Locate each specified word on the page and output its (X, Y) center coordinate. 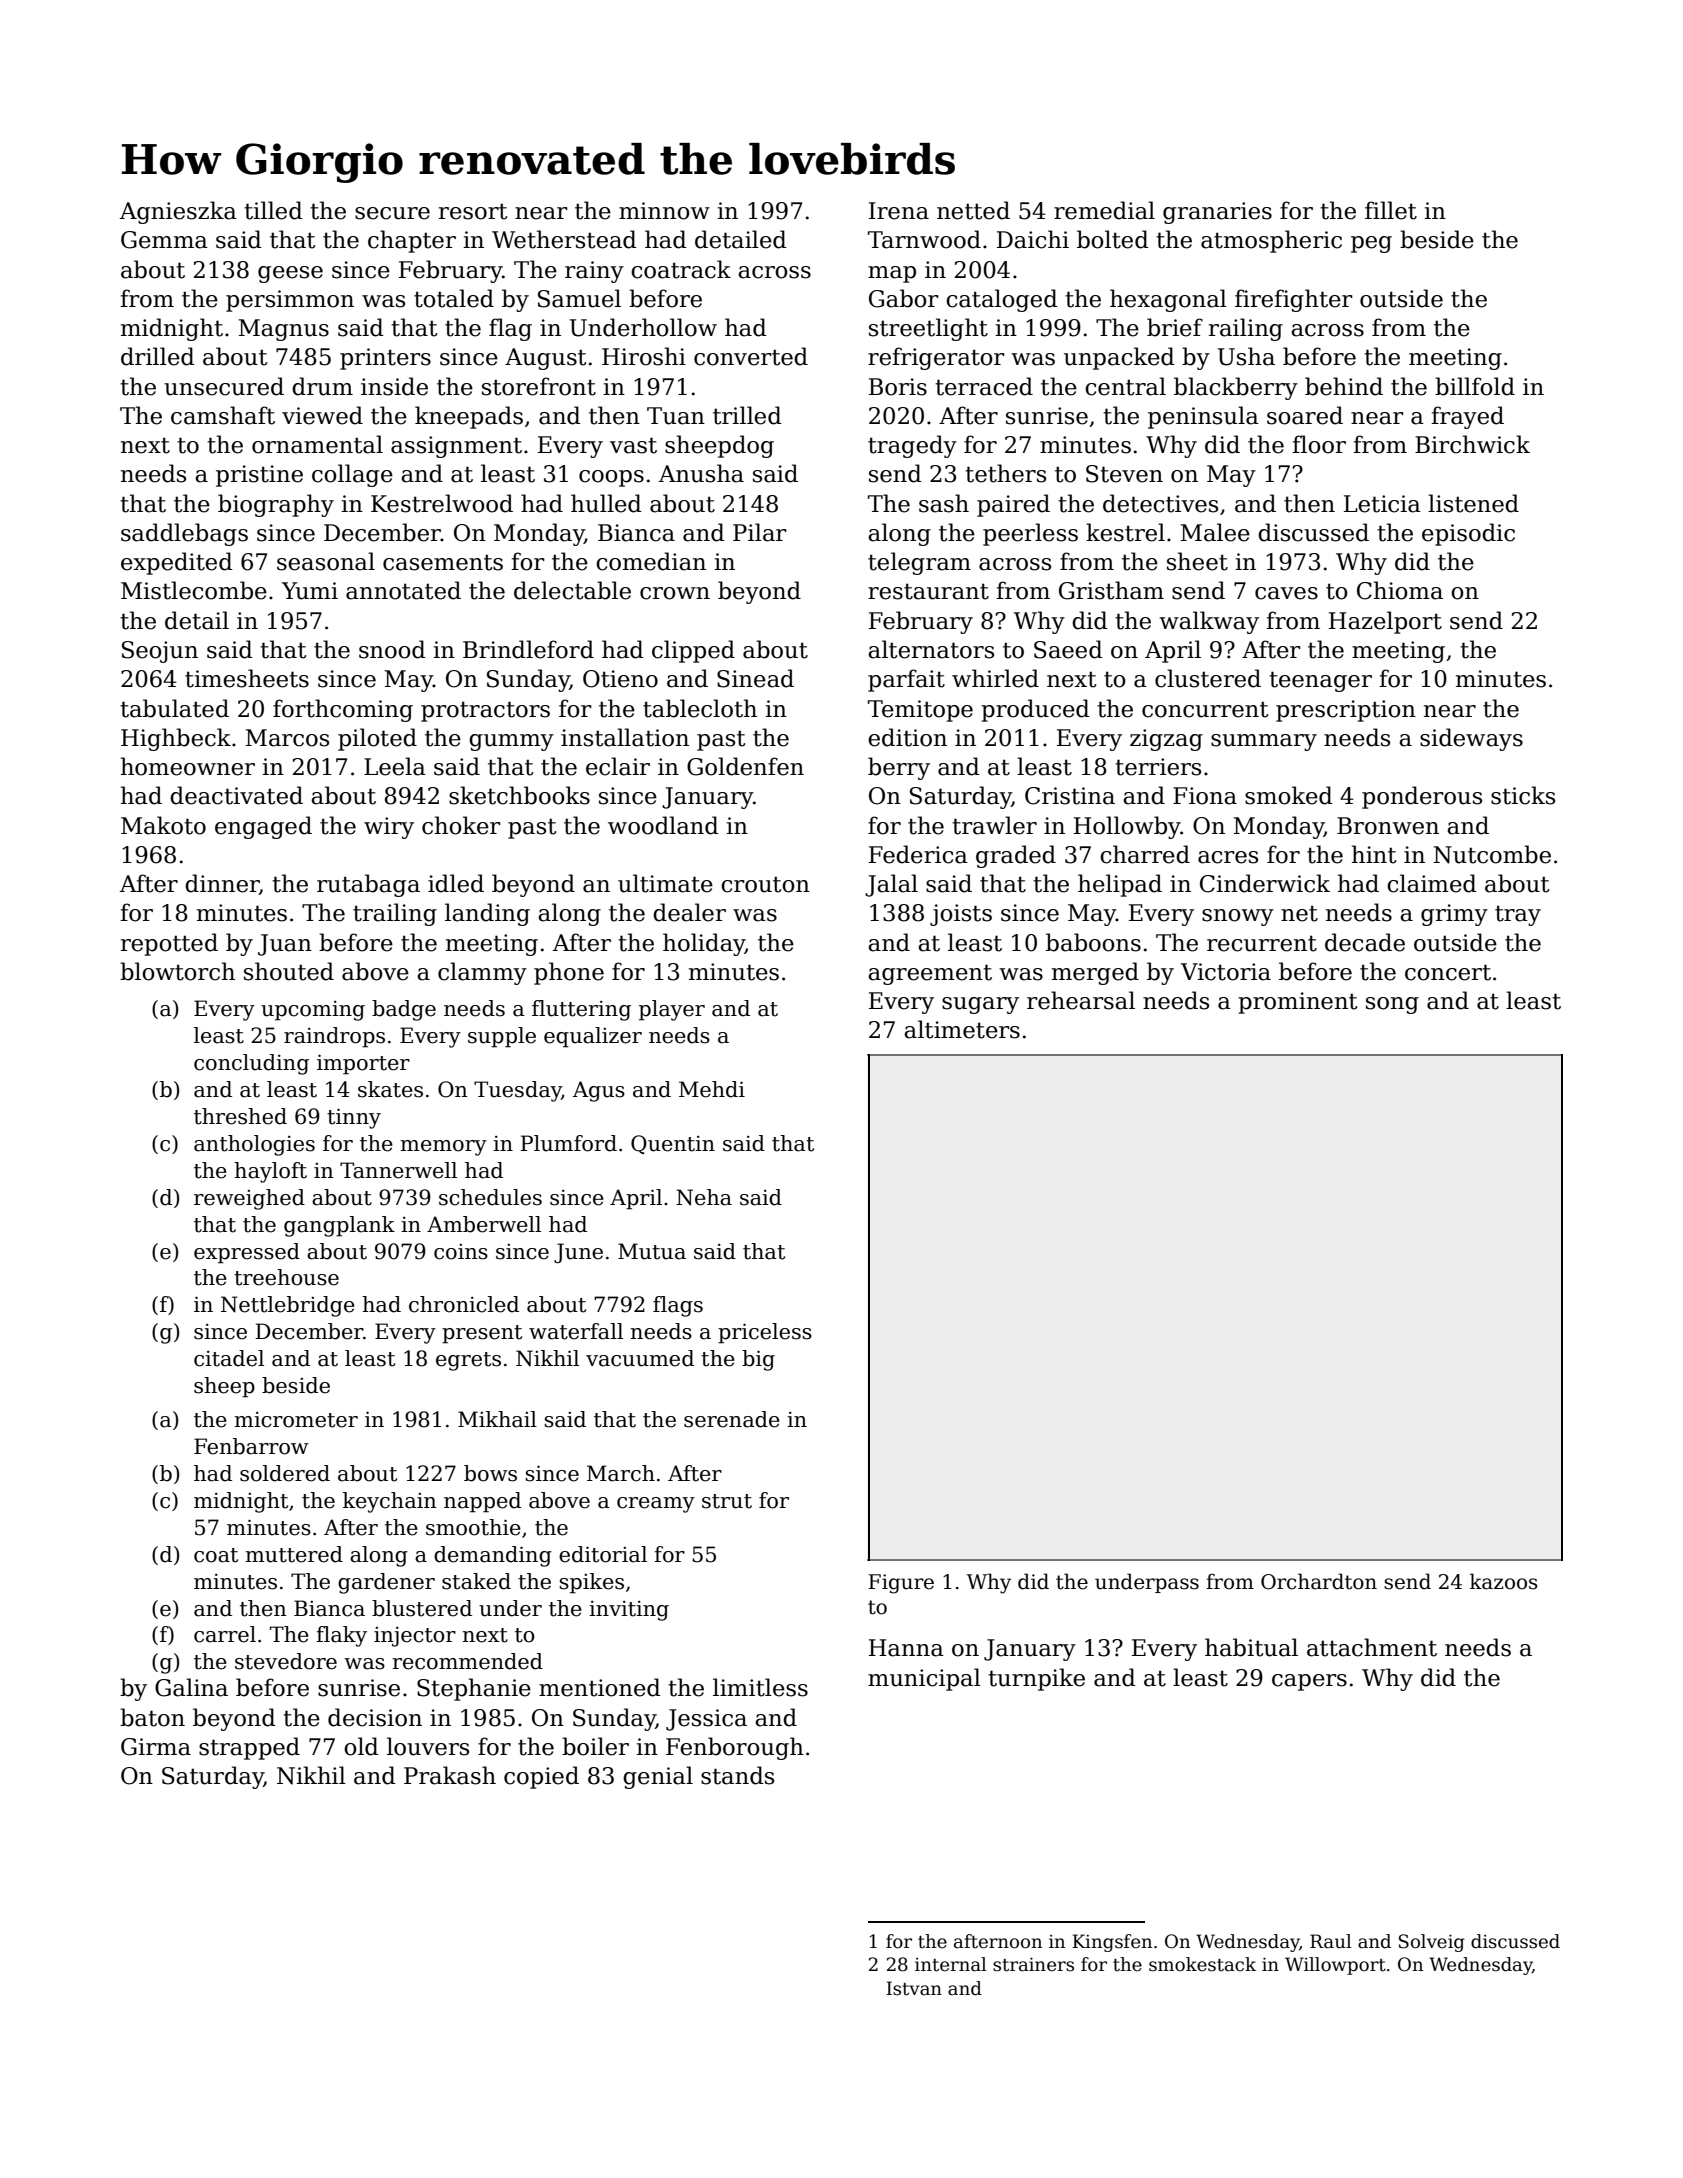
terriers (1158, 767)
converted (751, 356)
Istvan (914, 1988)
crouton (765, 884)
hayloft (270, 1172)
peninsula (1203, 417)
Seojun (160, 652)
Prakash (450, 1775)
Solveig (1431, 1943)
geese (290, 274)
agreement (930, 974)
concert (1448, 972)
